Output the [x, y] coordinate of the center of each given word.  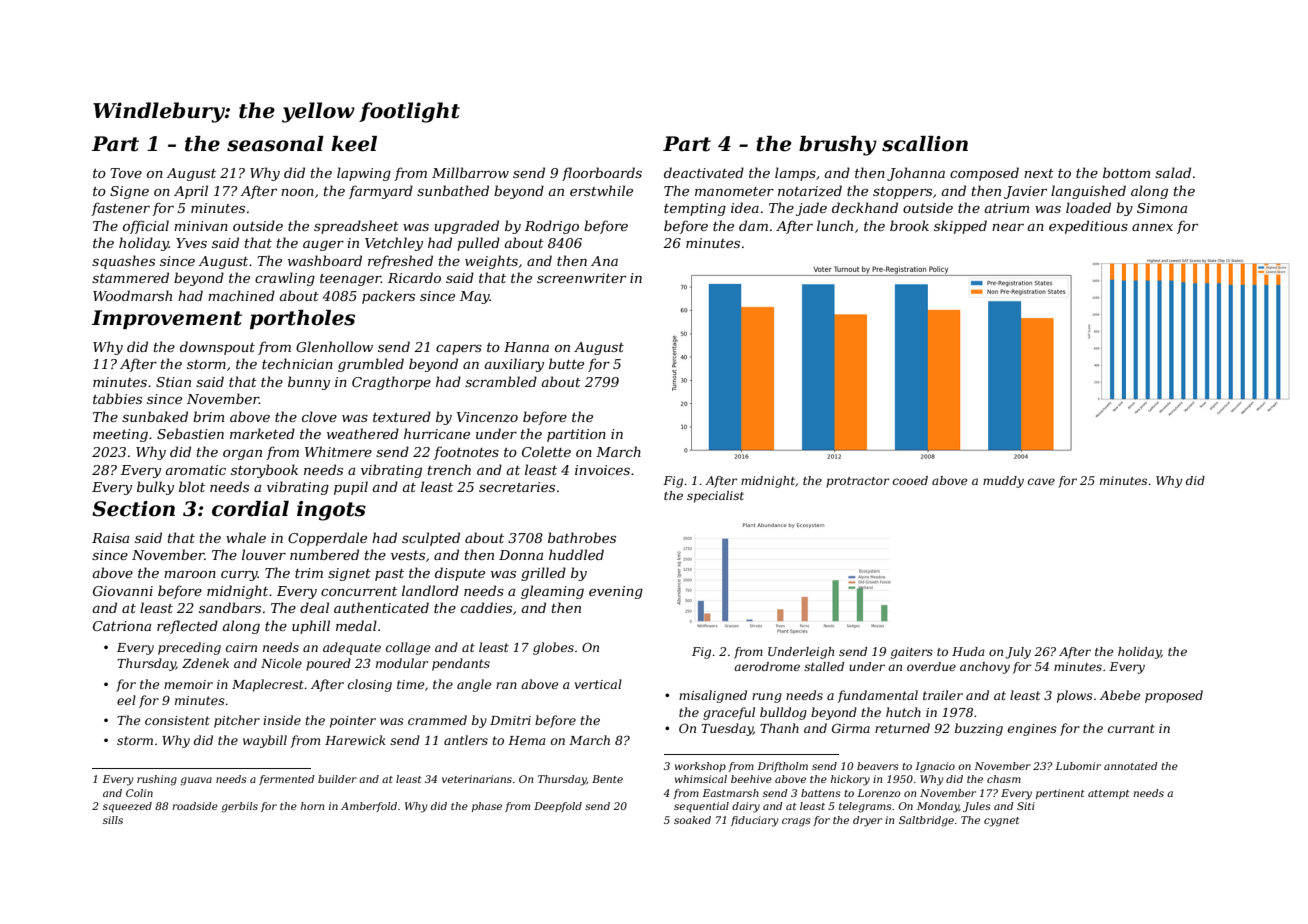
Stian [173, 382]
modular [402, 663]
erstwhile [601, 190]
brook [909, 225]
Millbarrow [470, 172]
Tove [126, 173]
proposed [1174, 696]
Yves [191, 243]
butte [566, 363]
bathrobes [582, 537]
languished [1088, 192]
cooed [910, 480]
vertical [598, 684]
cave [1041, 481]
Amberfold [369, 807]
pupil [351, 488]
